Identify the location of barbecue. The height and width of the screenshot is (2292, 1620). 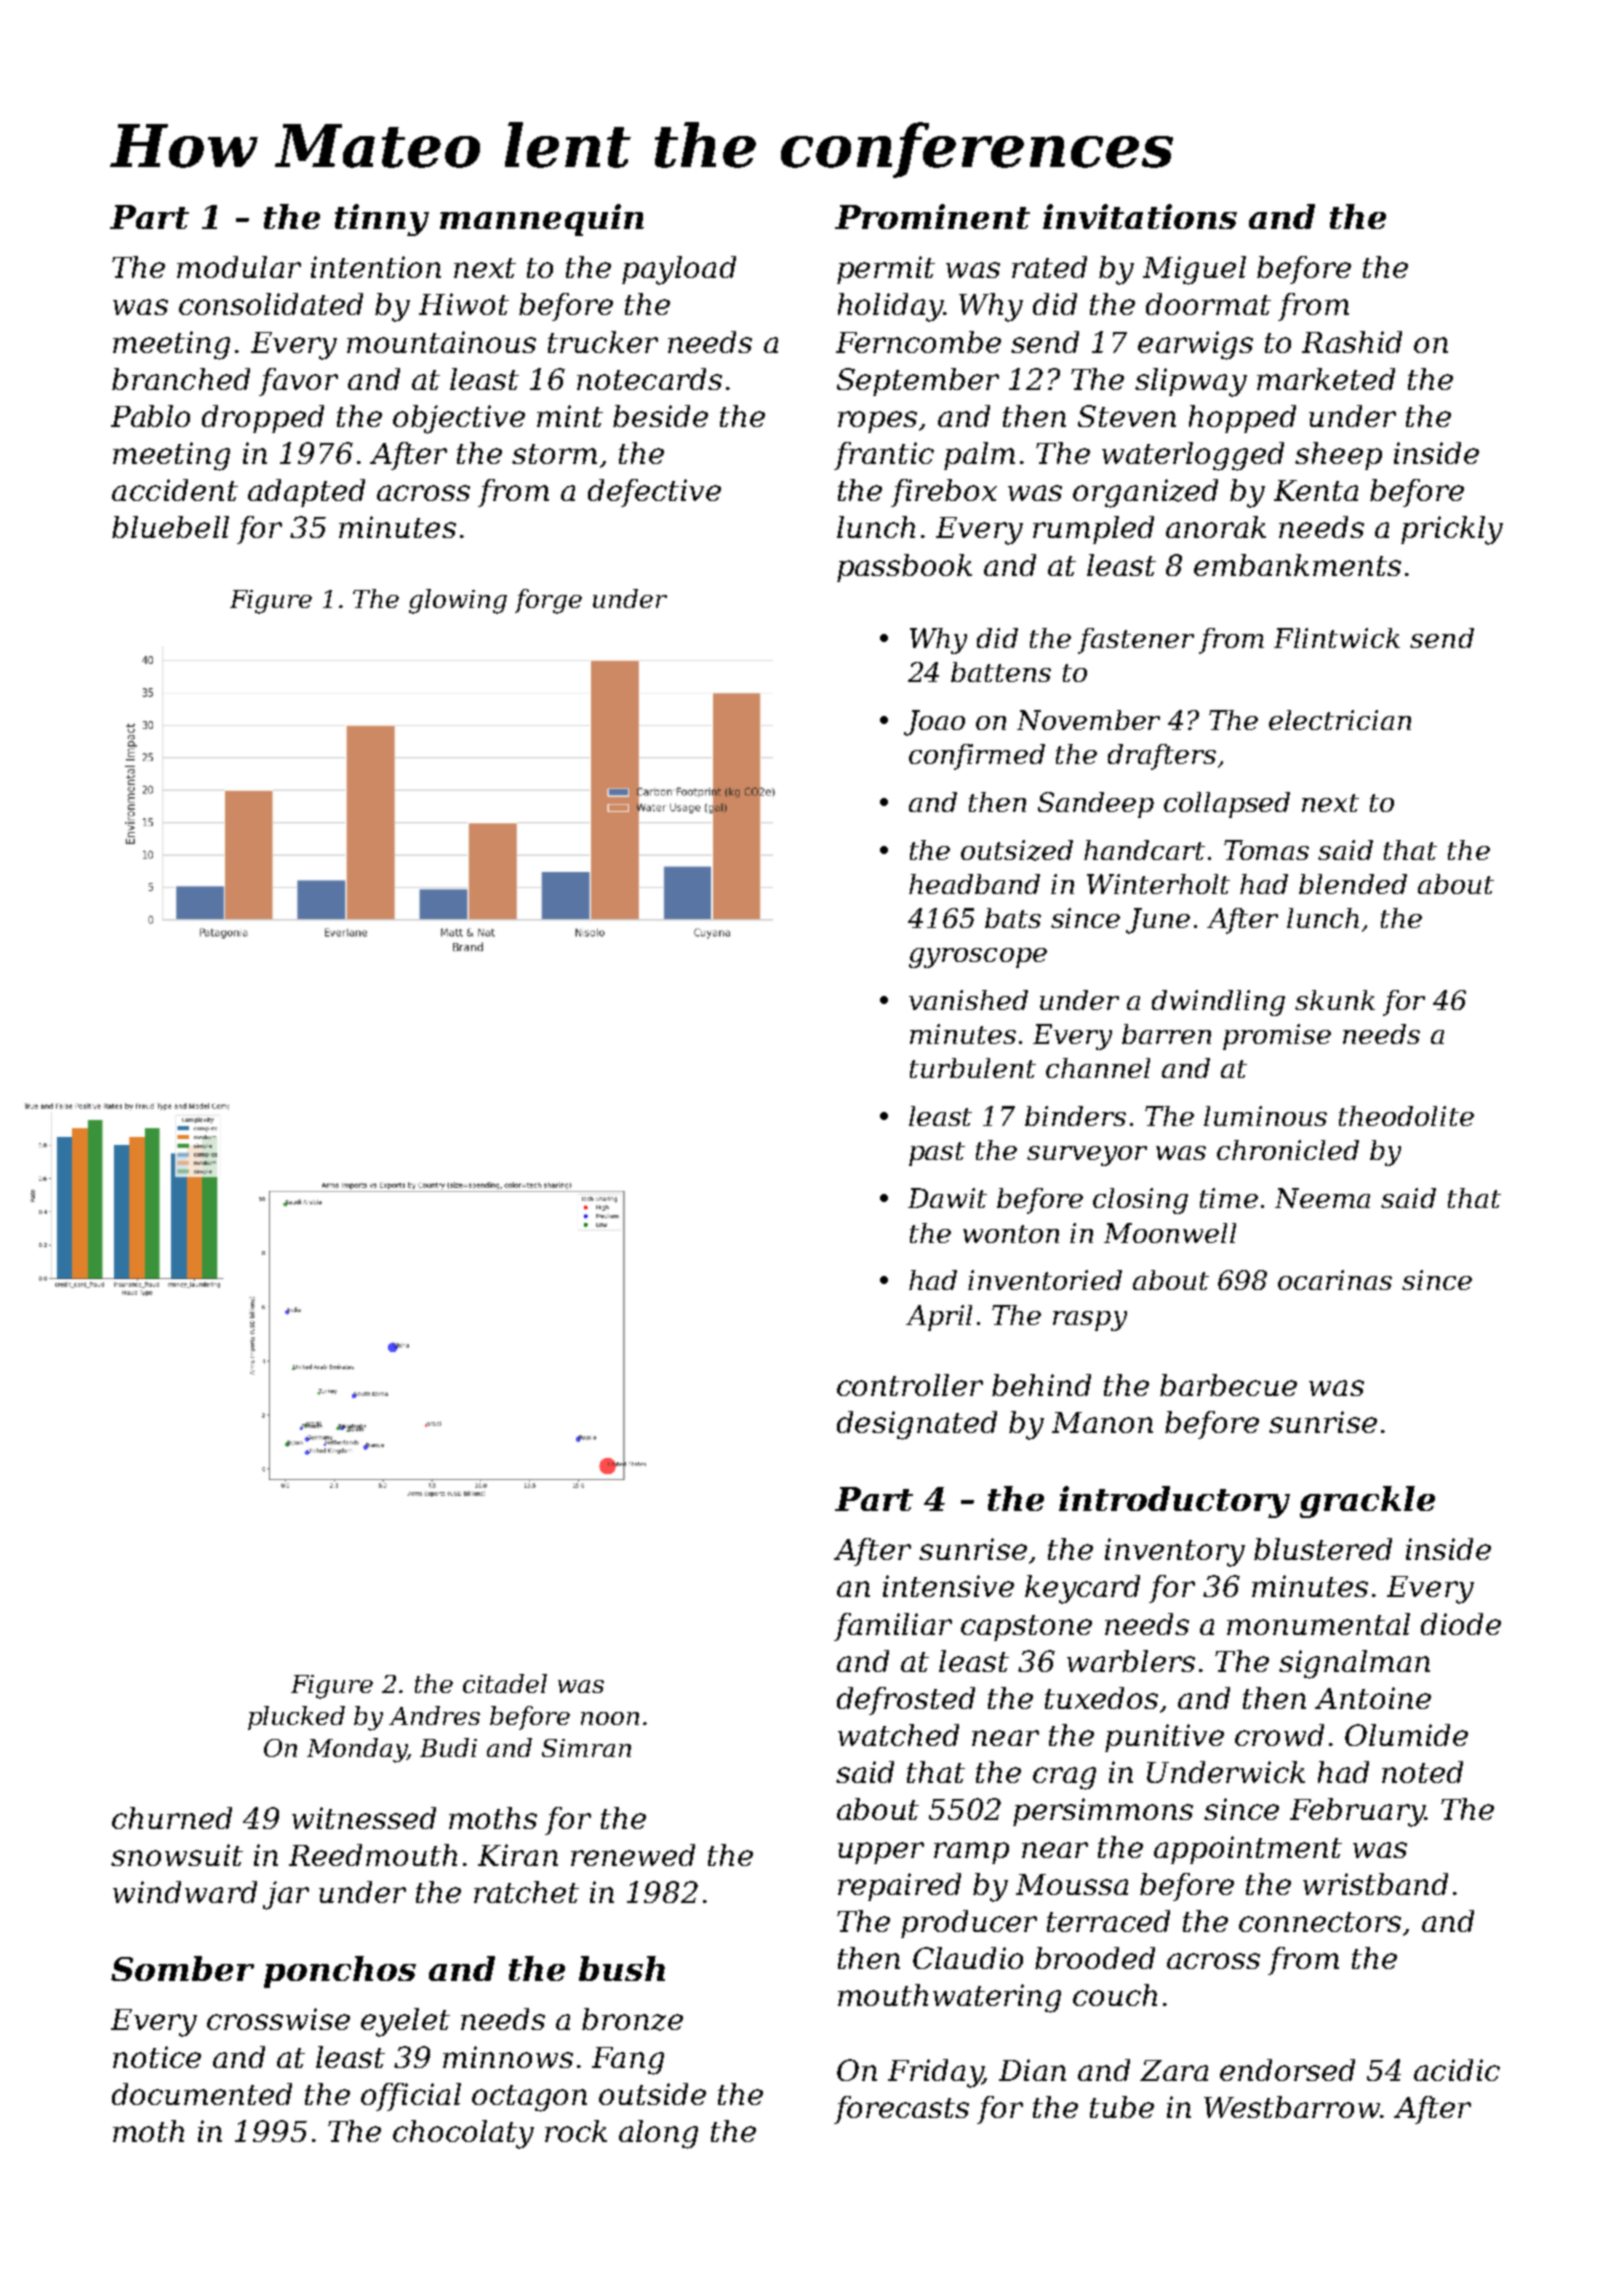
(1228, 1385).
